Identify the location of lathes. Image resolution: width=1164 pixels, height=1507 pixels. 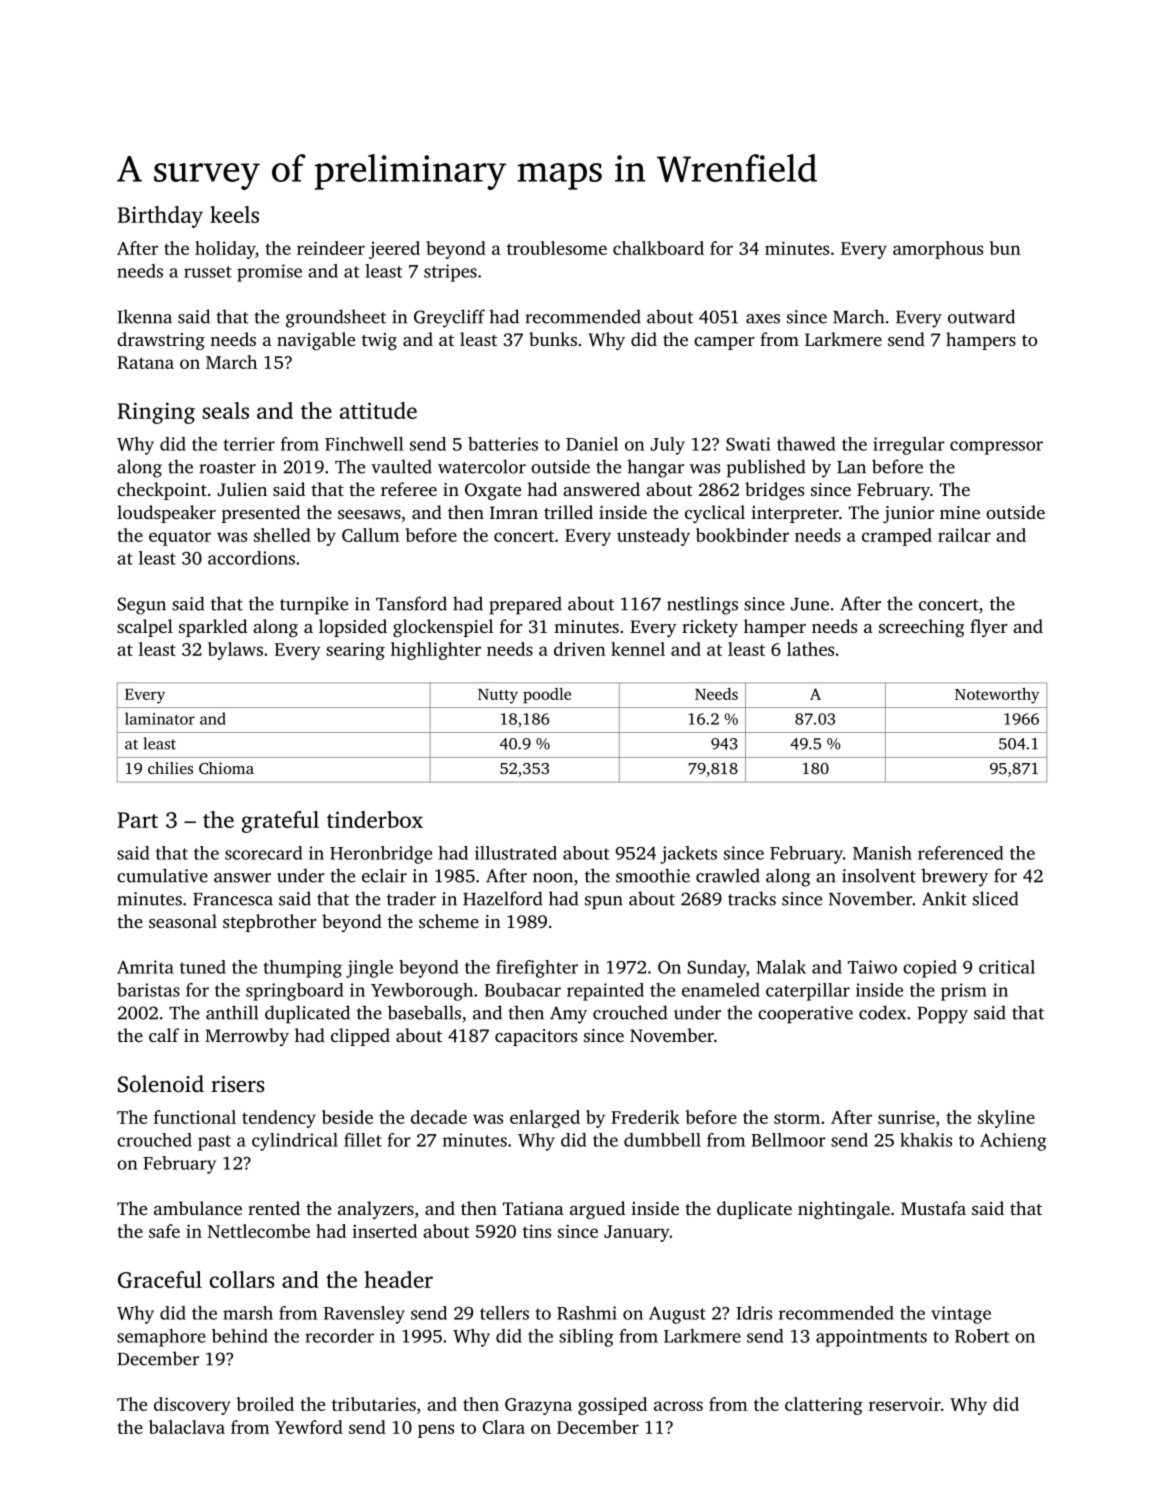
(810, 649).
